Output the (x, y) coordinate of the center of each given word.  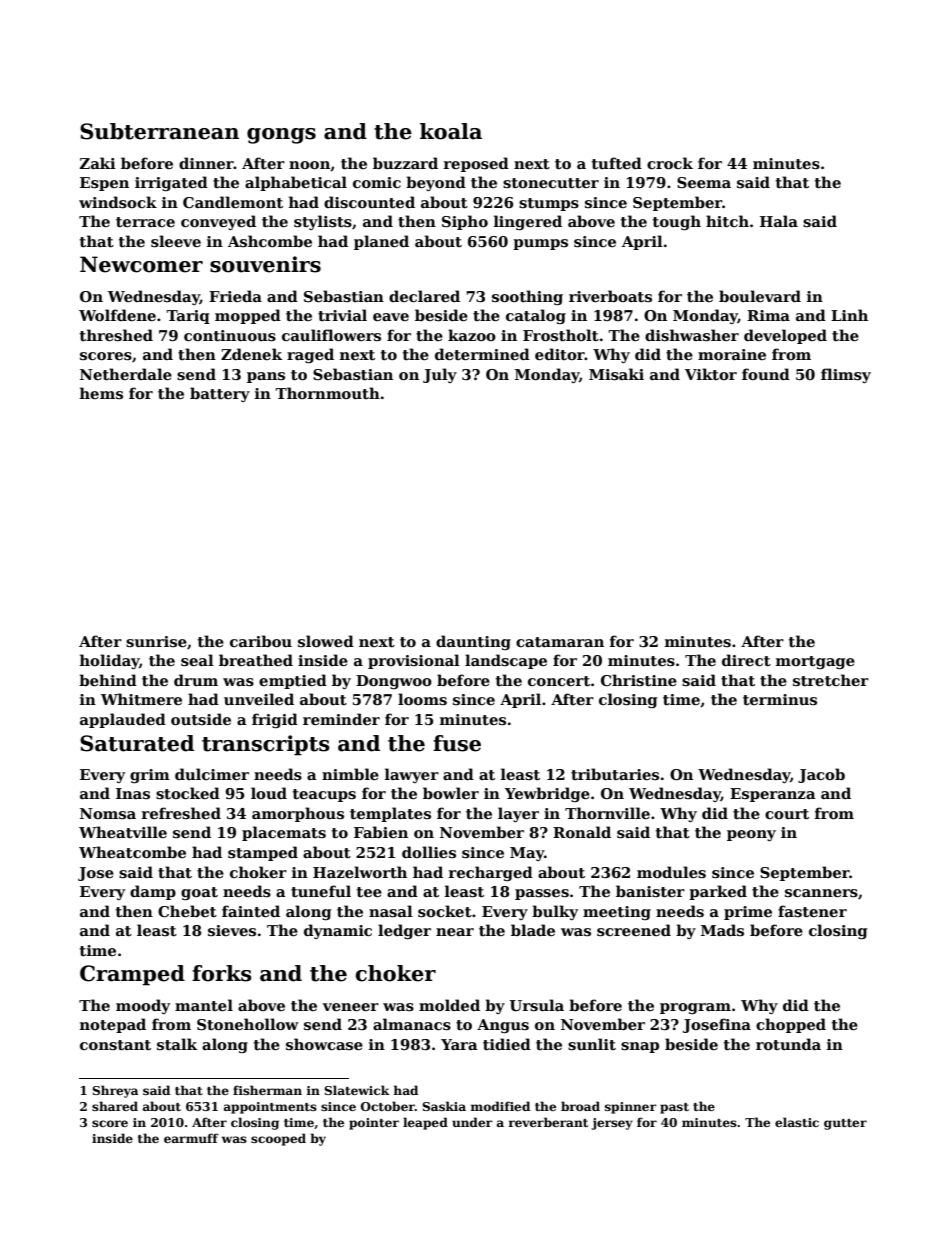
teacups (324, 795)
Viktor (711, 374)
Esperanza (773, 795)
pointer (374, 1124)
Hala (779, 221)
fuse (457, 743)
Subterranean (159, 131)
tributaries (615, 774)
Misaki (616, 374)
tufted (617, 163)
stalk (177, 1044)
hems (101, 393)
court (787, 814)
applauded (123, 720)
